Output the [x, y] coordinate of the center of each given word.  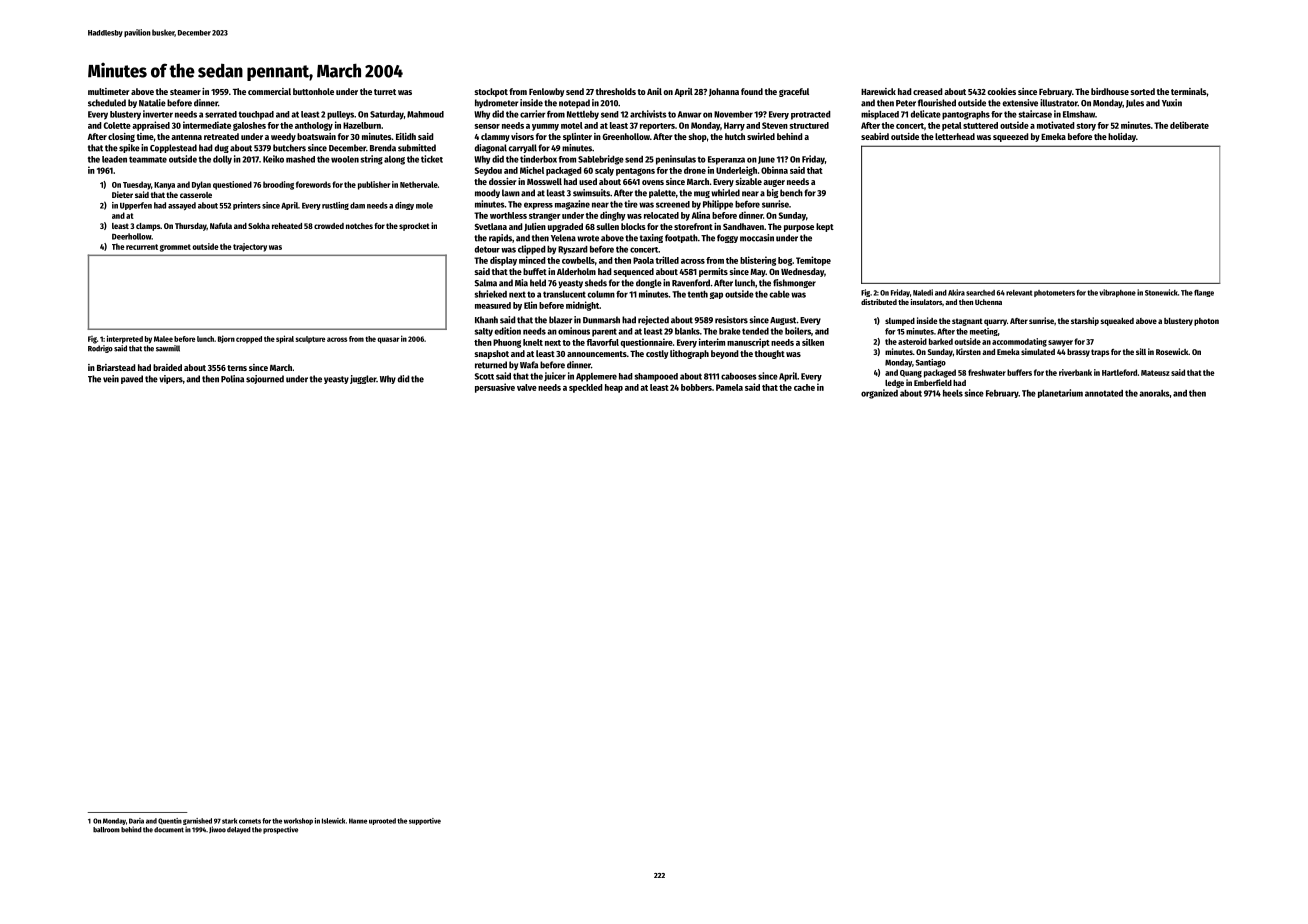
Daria [136, 821]
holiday [1122, 137]
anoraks [1154, 393]
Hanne [358, 821]
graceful [794, 92]
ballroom [106, 830]
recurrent [142, 247]
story [1086, 127]
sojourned [265, 379]
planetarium [1060, 393]
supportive [425, 821]
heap [614, 388]
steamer [185, 92]
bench [791, 193]
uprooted [382, 821]
